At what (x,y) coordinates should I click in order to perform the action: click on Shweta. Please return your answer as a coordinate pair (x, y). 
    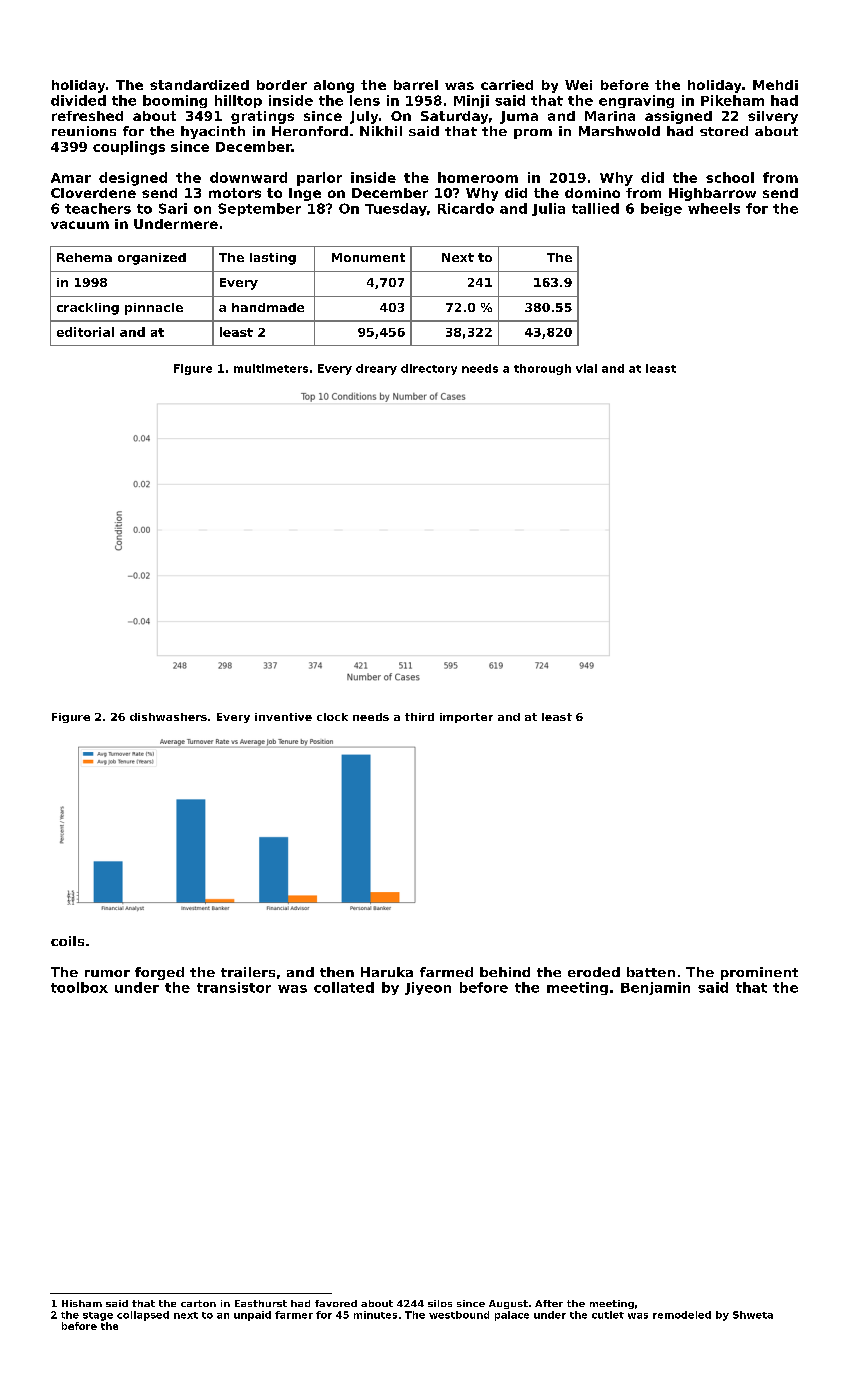
    Looking at the image, I should click on (753, 1315).
